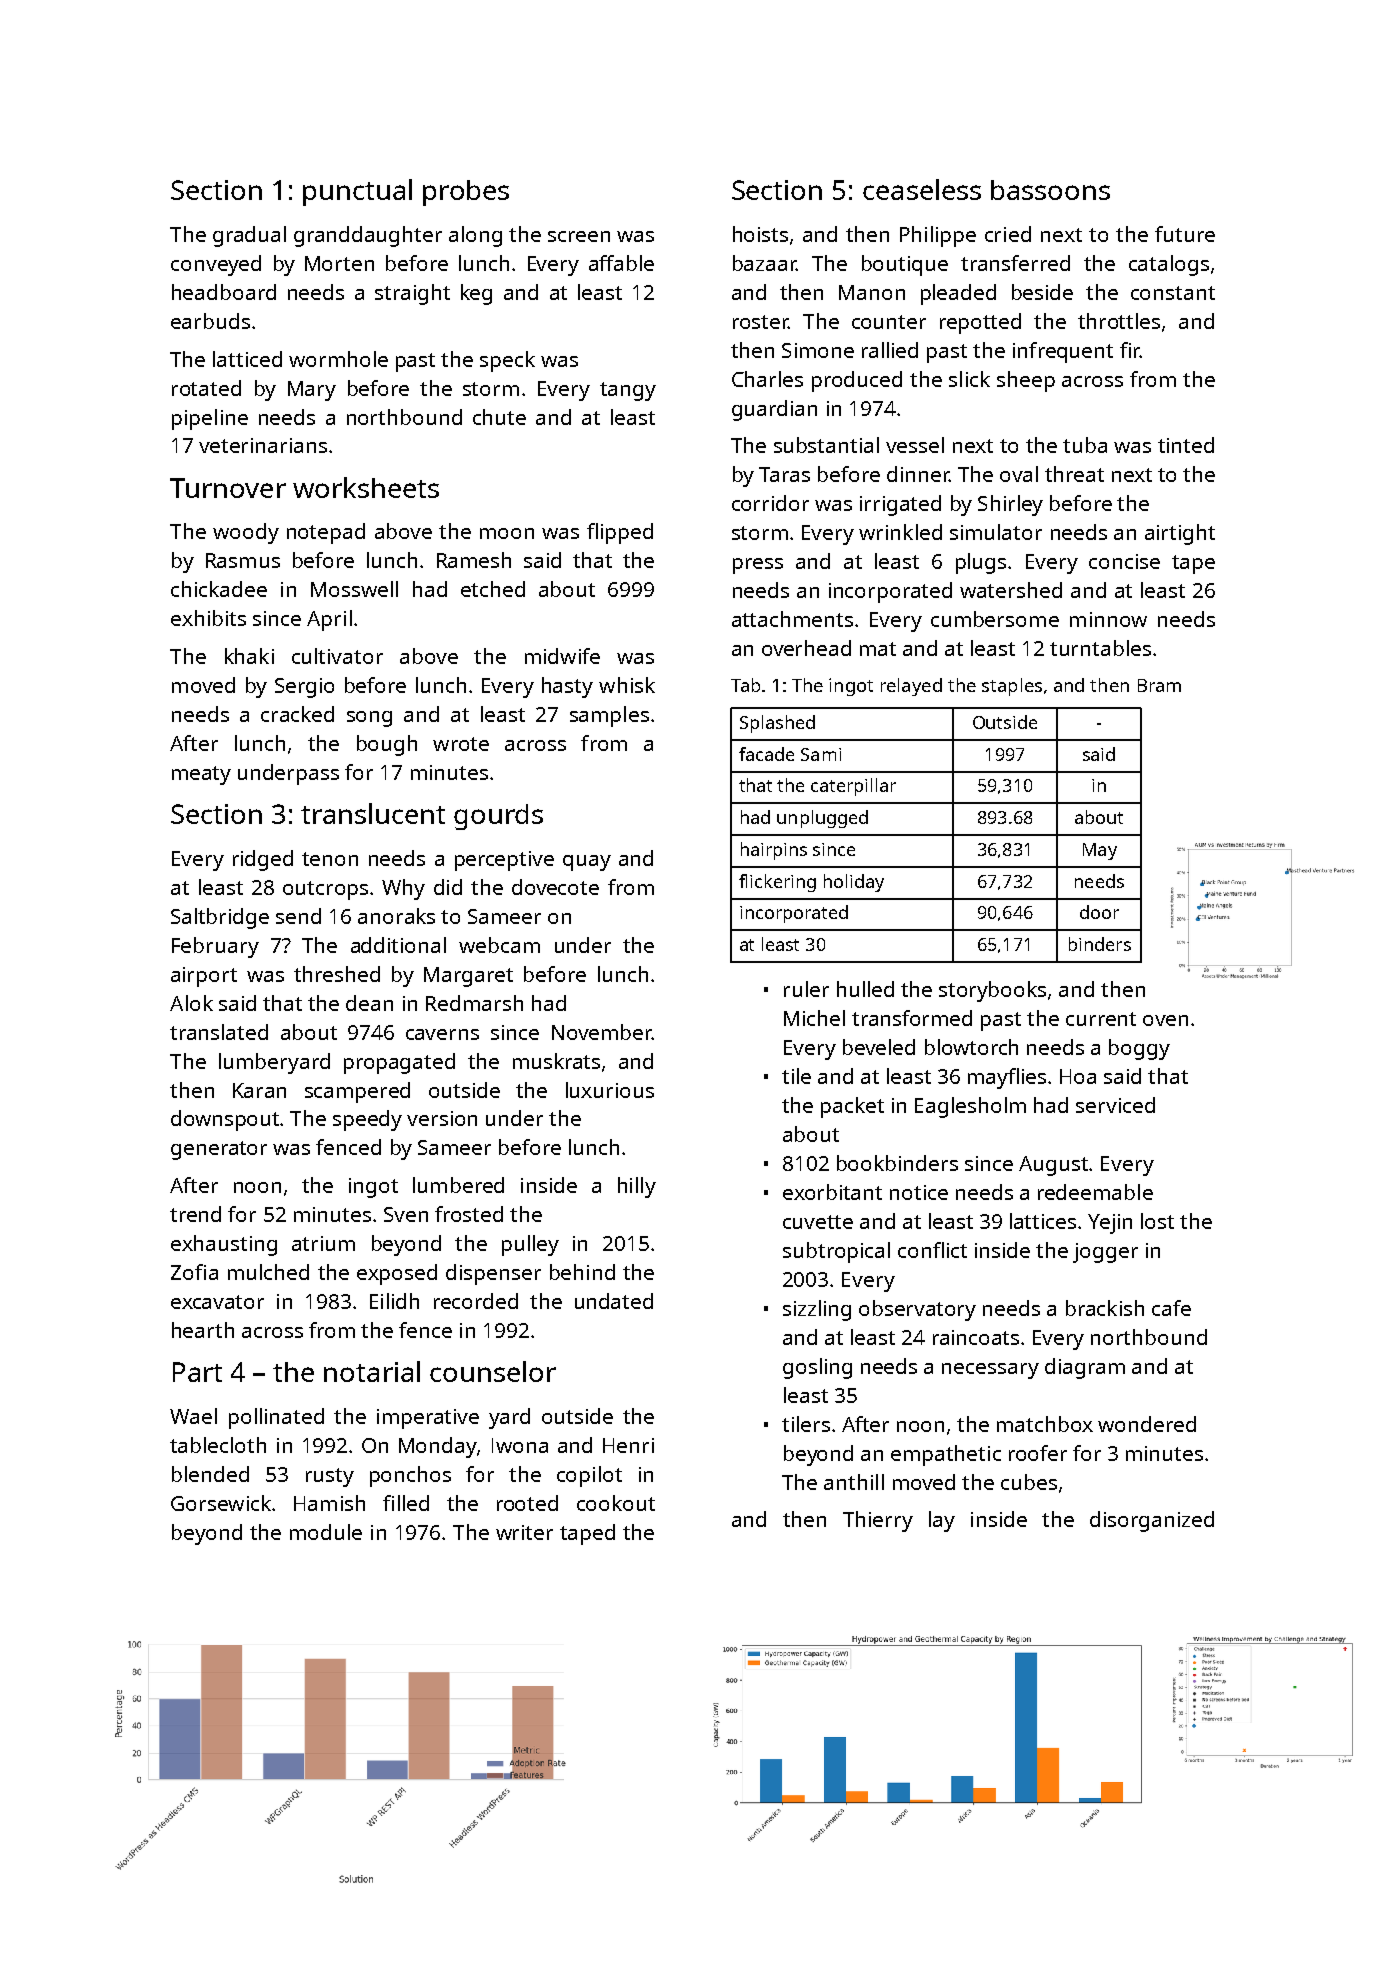 This image has width=1386, height=1969. I want to click on luxurious, so click(610, 1090).
